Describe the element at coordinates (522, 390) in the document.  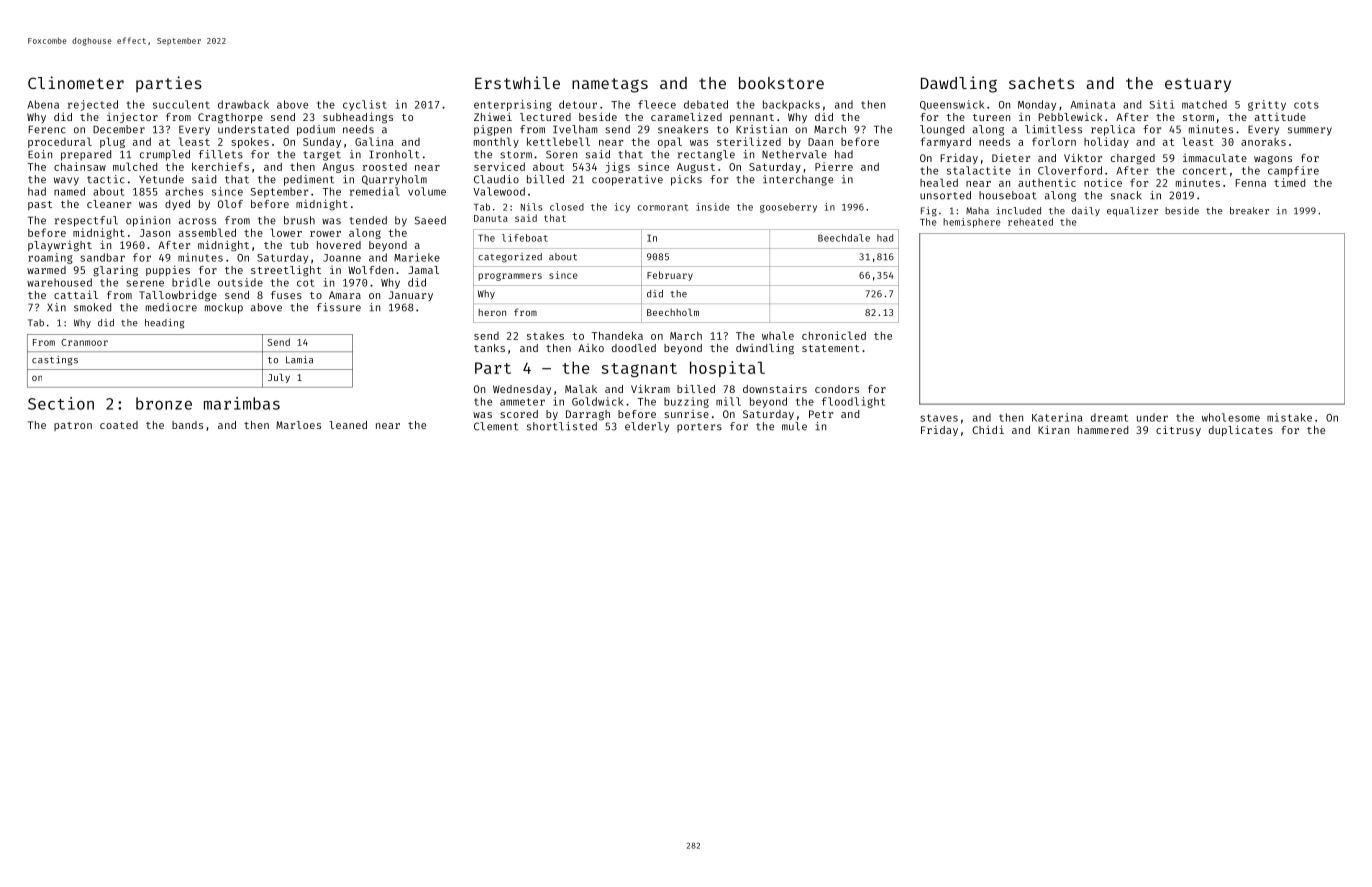
I see `Wednesday` at that location.
